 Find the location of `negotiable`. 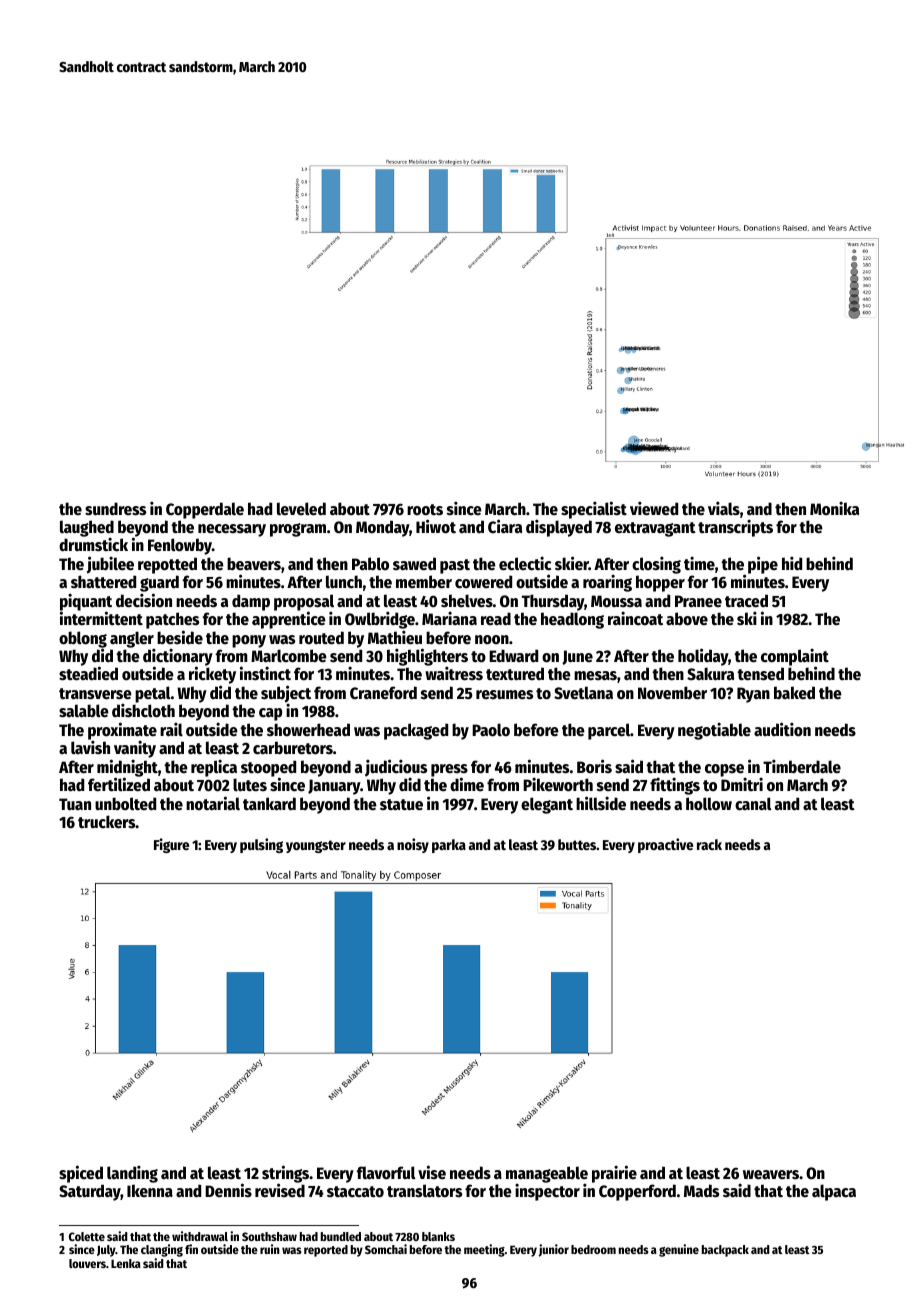

negotiable is located at coordinates (714, 731).
